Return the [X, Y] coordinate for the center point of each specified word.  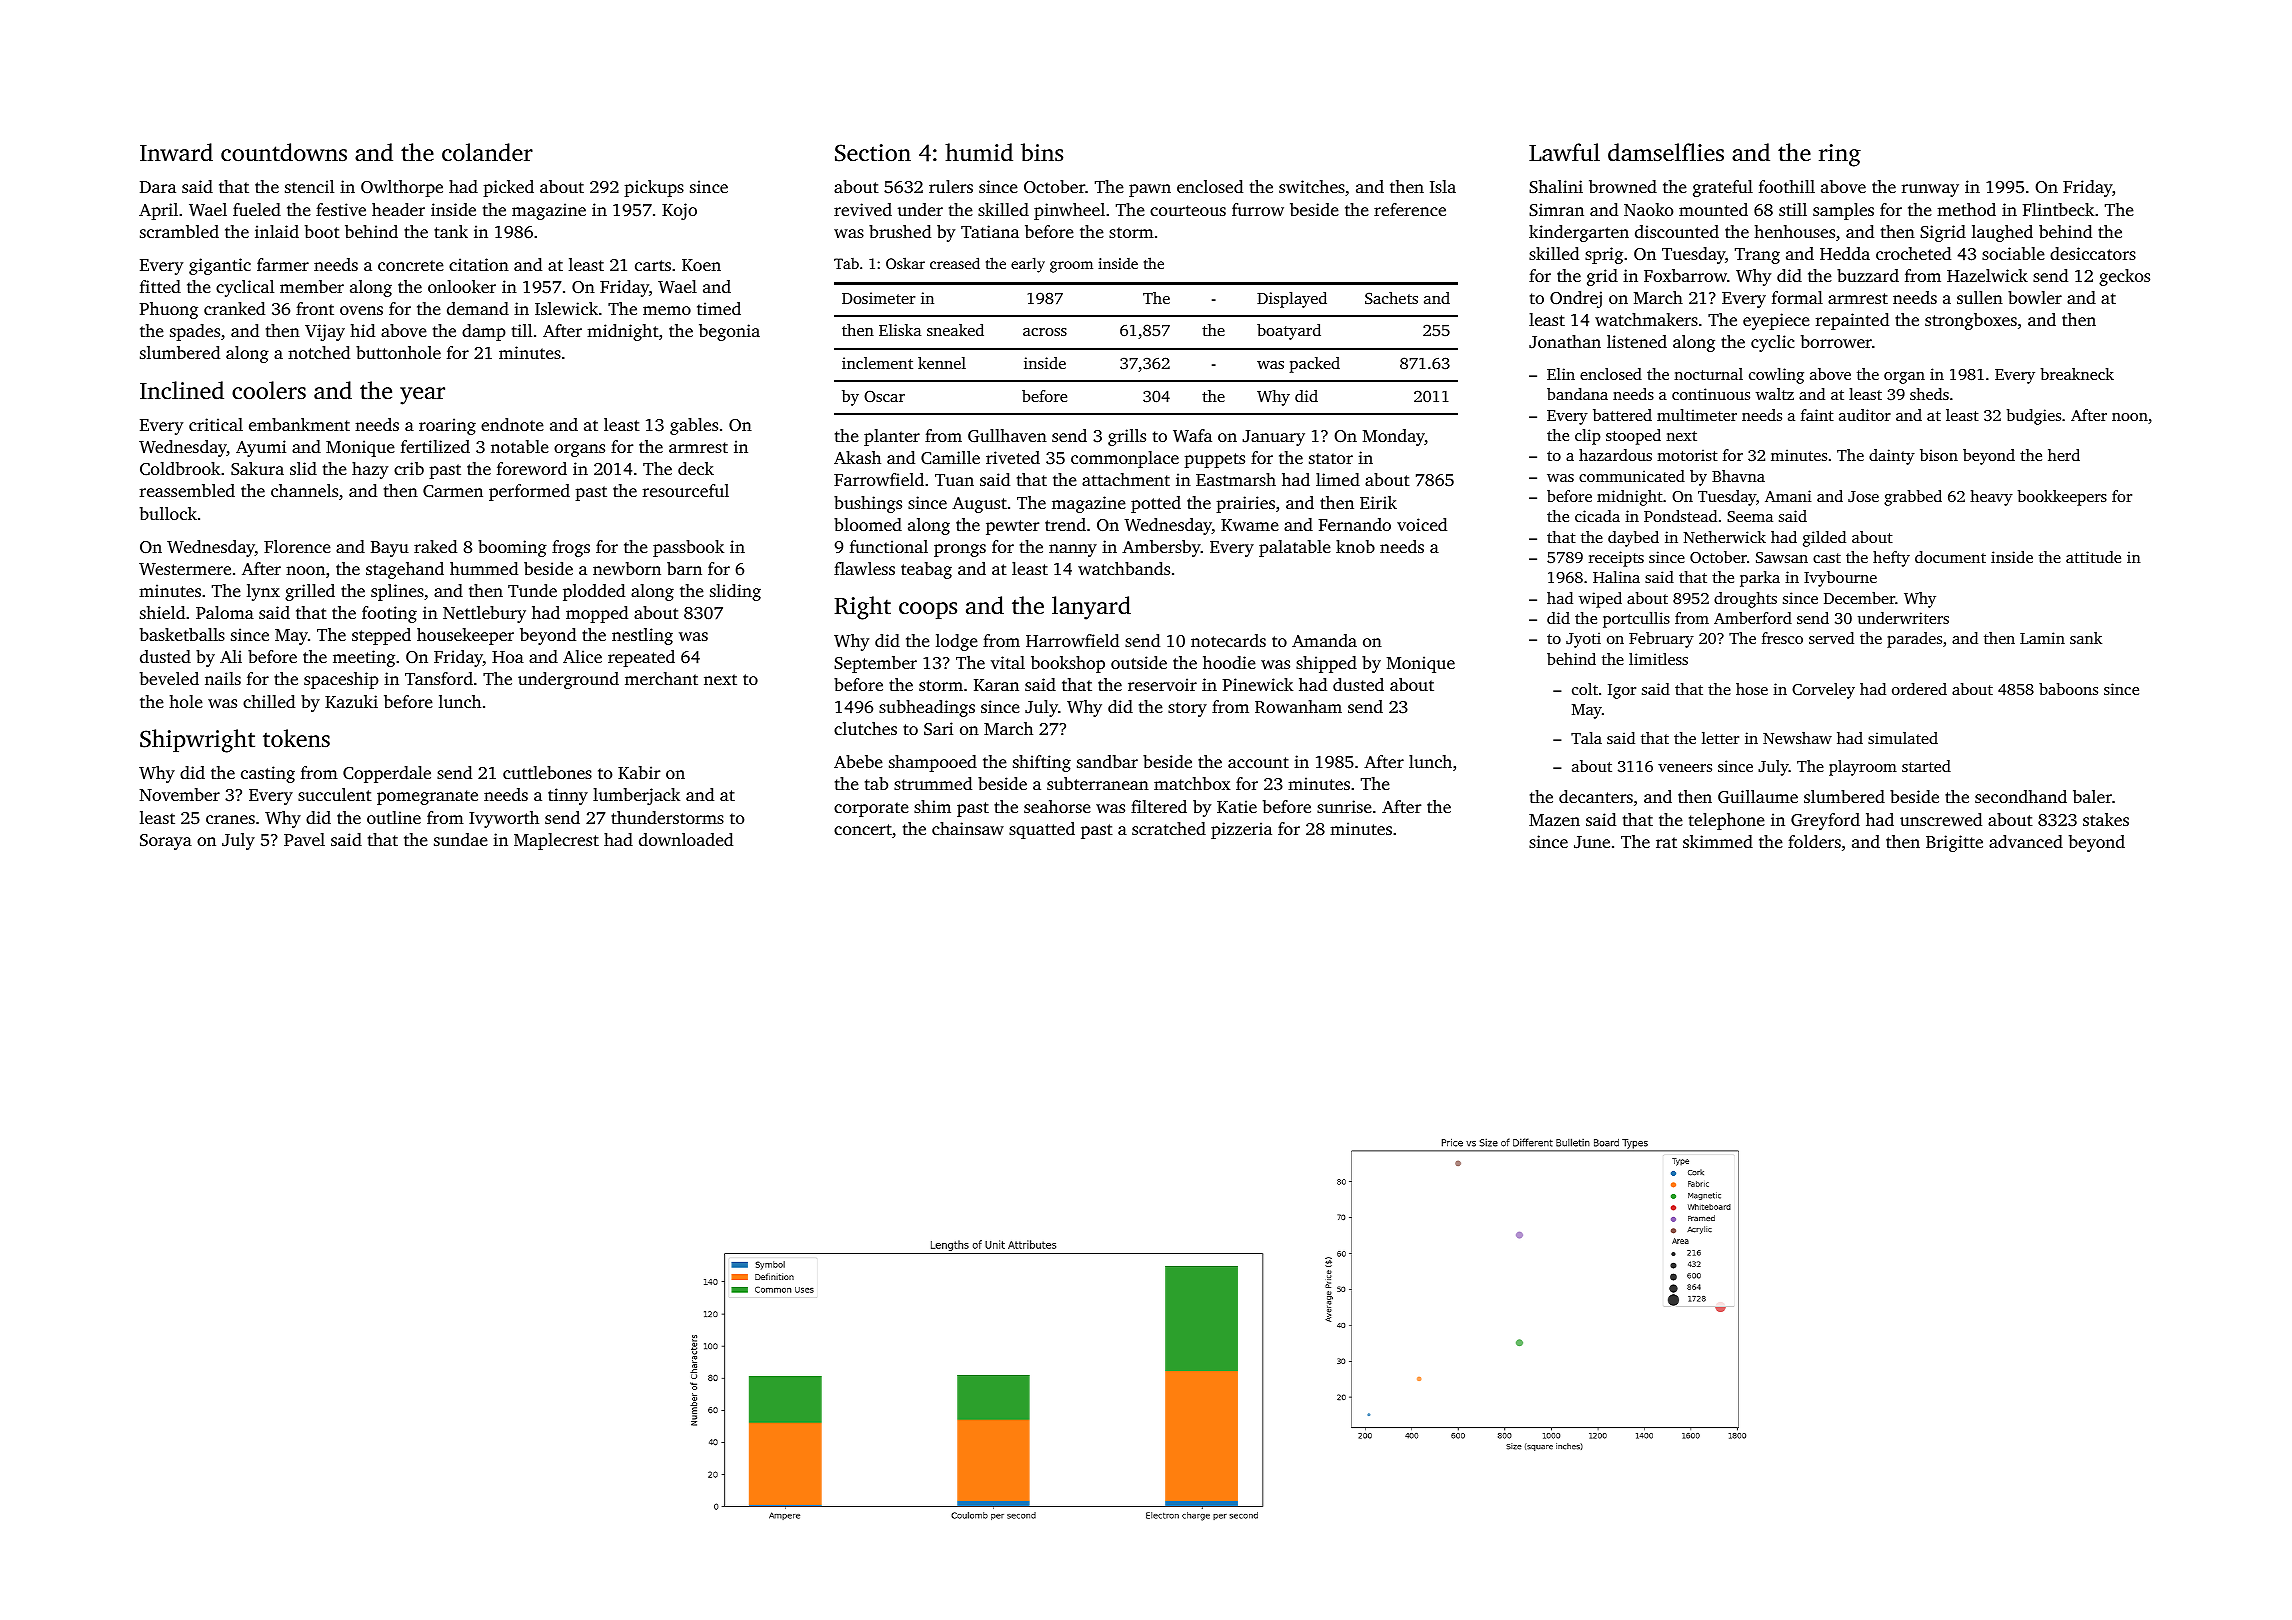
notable [520, 446]
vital [1008, 662]
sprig [1604, 255]
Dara [158, 187]
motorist [1687, 455]
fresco [1782, 638]
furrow [1258, 209]
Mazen [1554, 820]
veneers [1685, 768]
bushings [868, 504]
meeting [364, 658]
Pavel [304, 839]
